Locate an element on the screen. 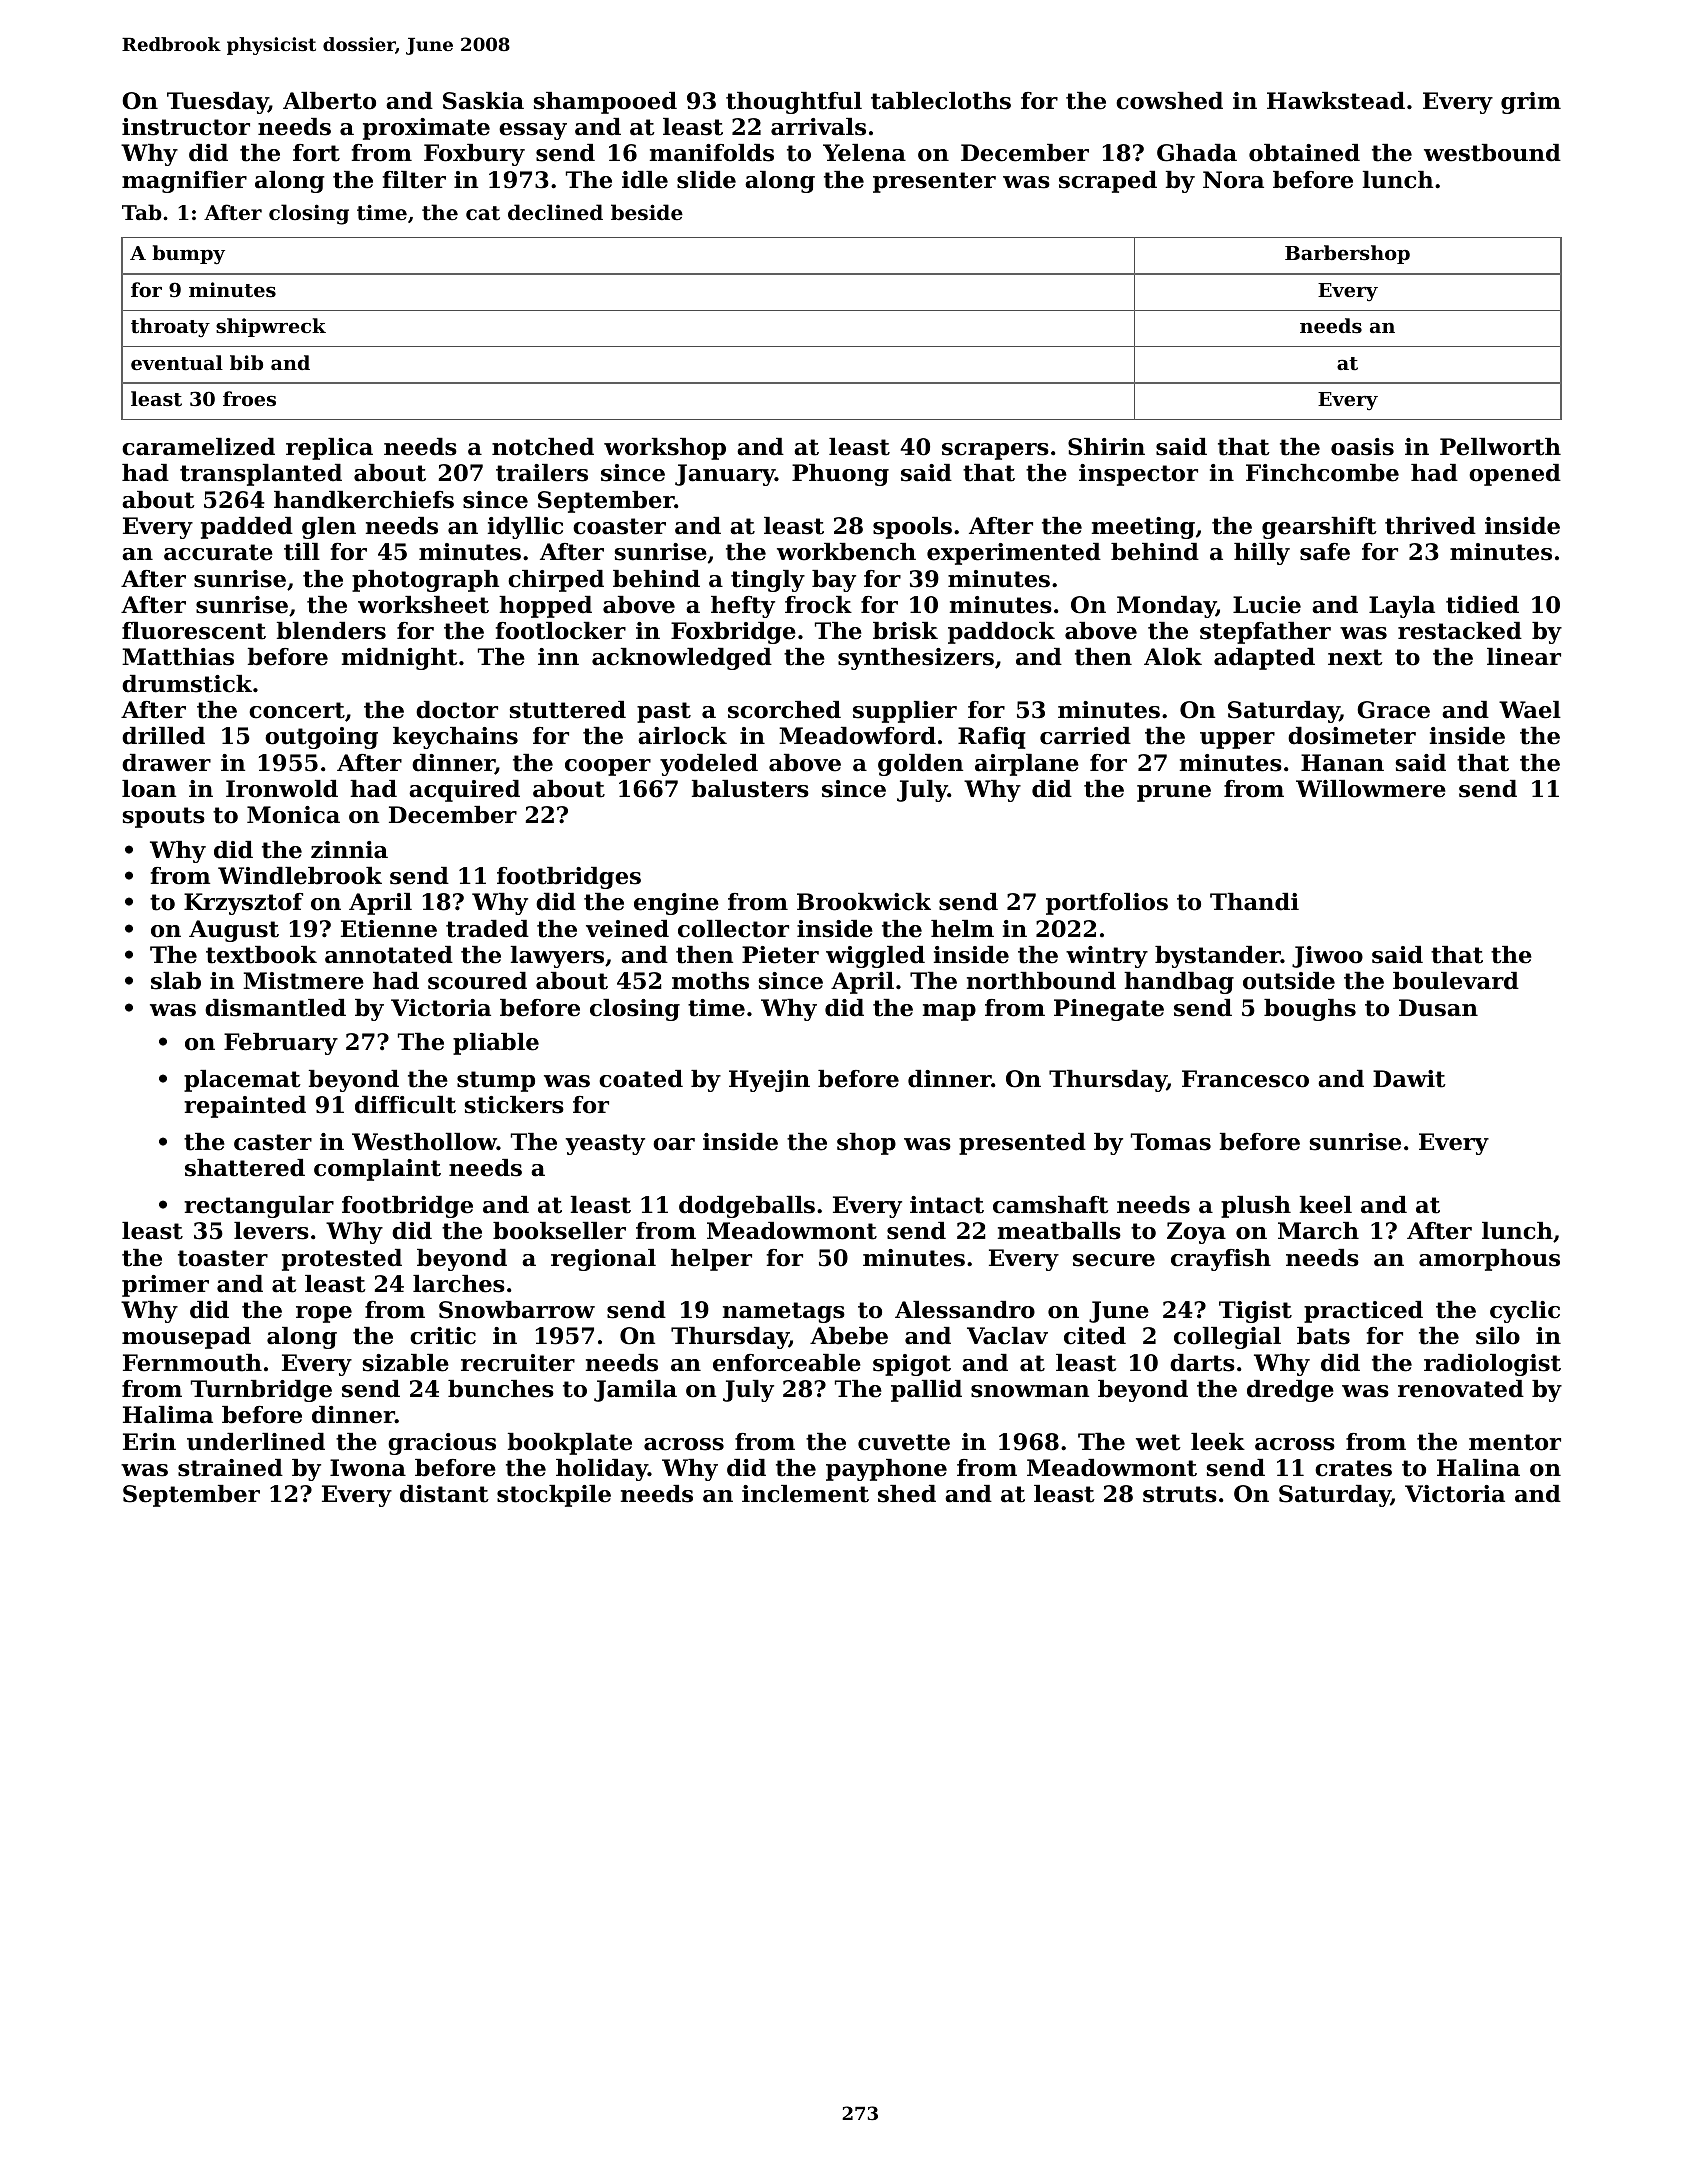 The width and height of the screenshot is (1683, 2178). thrived is located at coordinates (1430, 526).
